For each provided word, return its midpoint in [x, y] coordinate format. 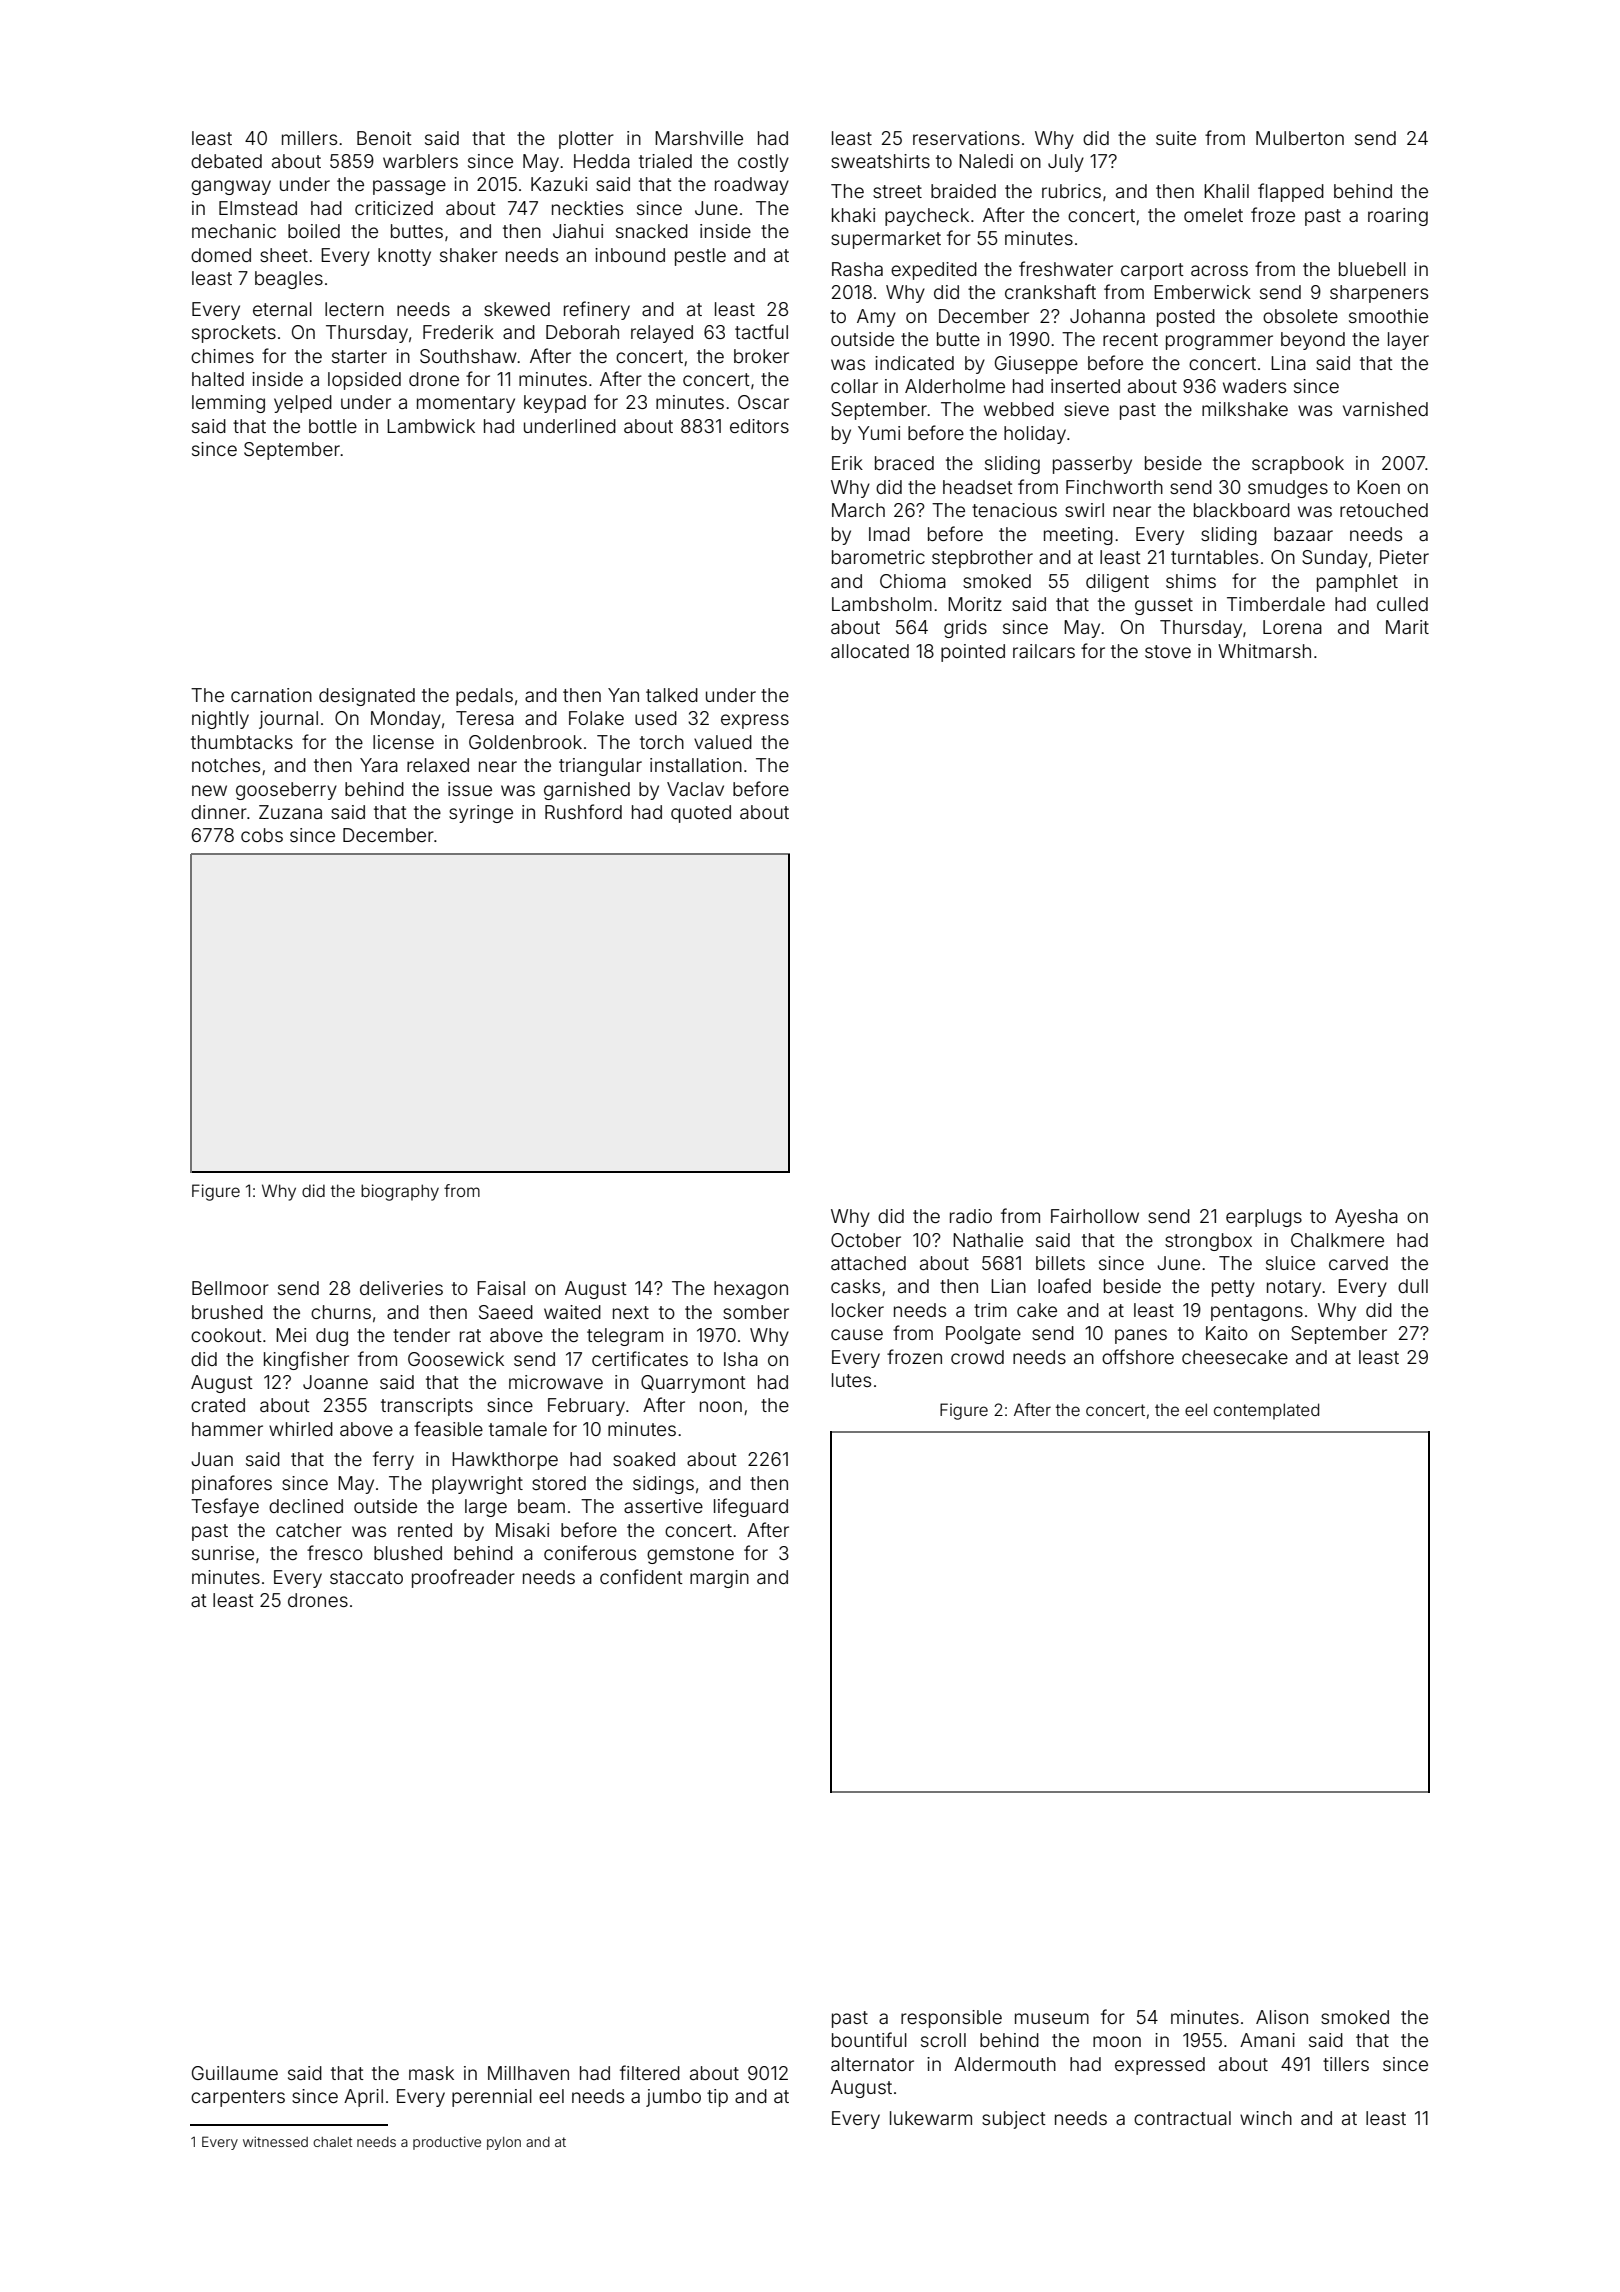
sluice [1290, 1263]
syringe [481, 814]
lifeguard [751, 1507]
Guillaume [235, 2073]
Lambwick [431, 426]
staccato [366, 1577]
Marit [1407, 627]
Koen [1378, 487]
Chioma [913, 581]
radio [971, 1216]
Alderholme [955, 386]
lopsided [364, 381]
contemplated [1266, 1411]
